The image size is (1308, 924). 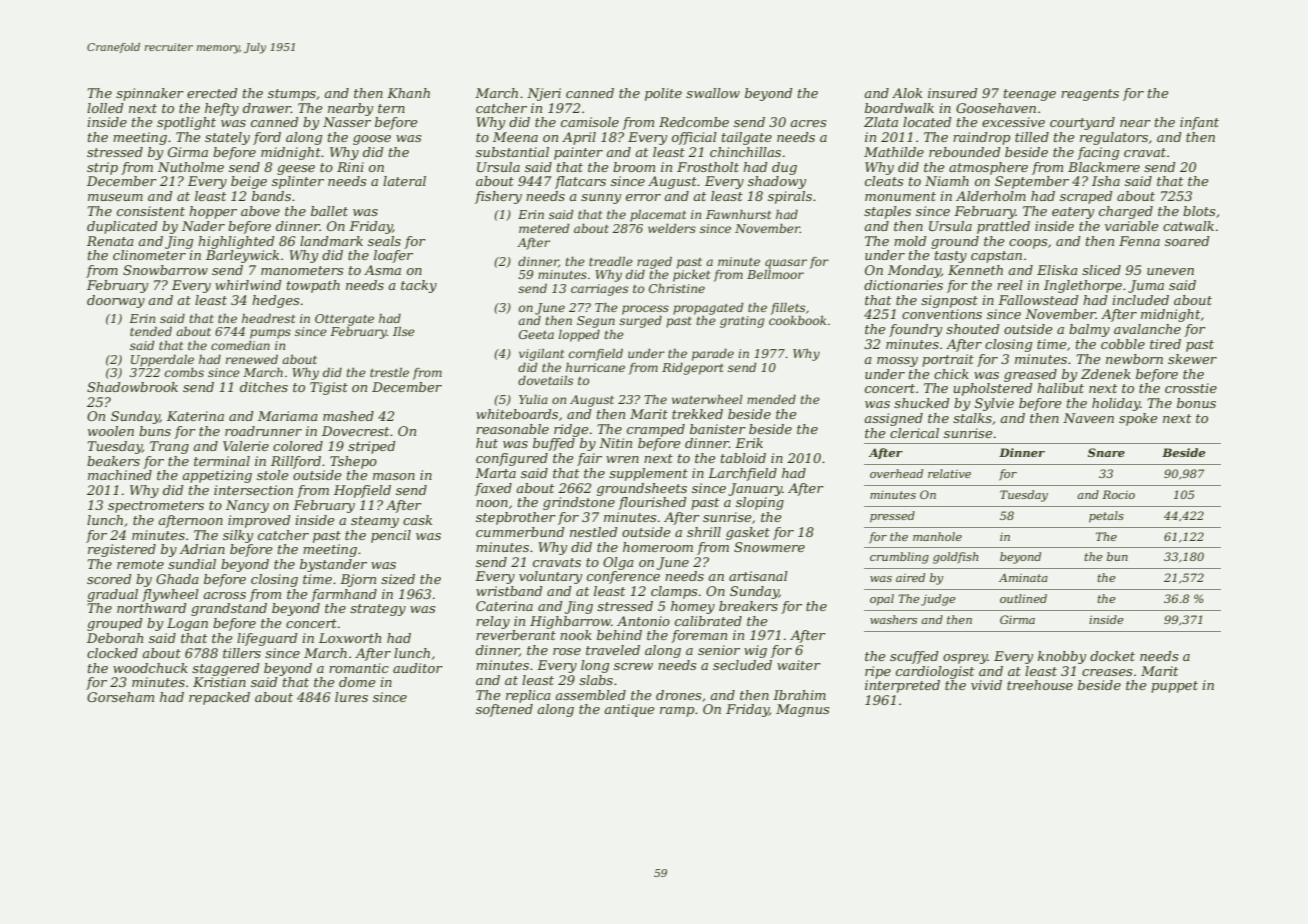 I want to click on January, so click(x=755, y=489).
